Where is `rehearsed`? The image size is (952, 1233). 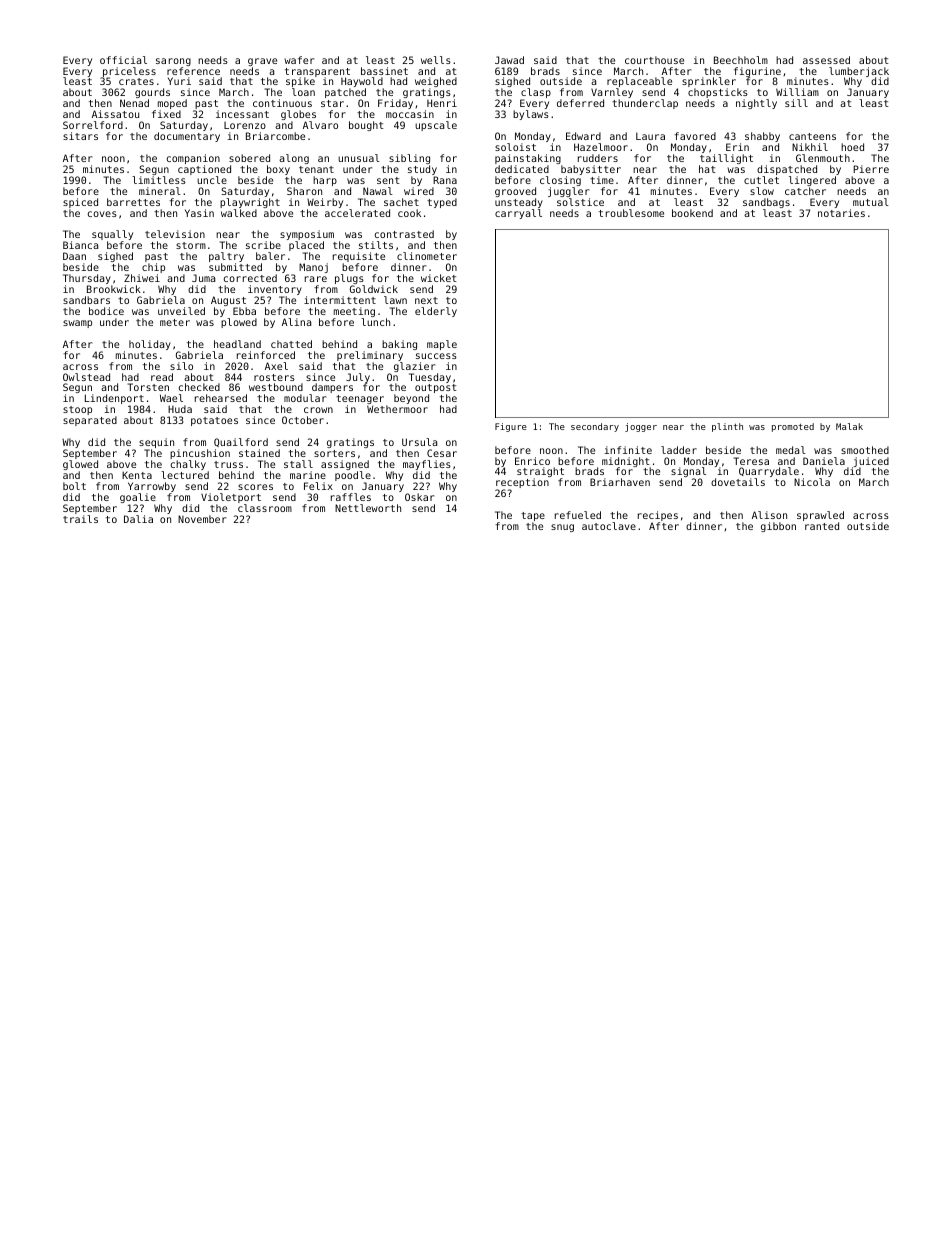
rehearsed is located at coordinates (221, 398).
